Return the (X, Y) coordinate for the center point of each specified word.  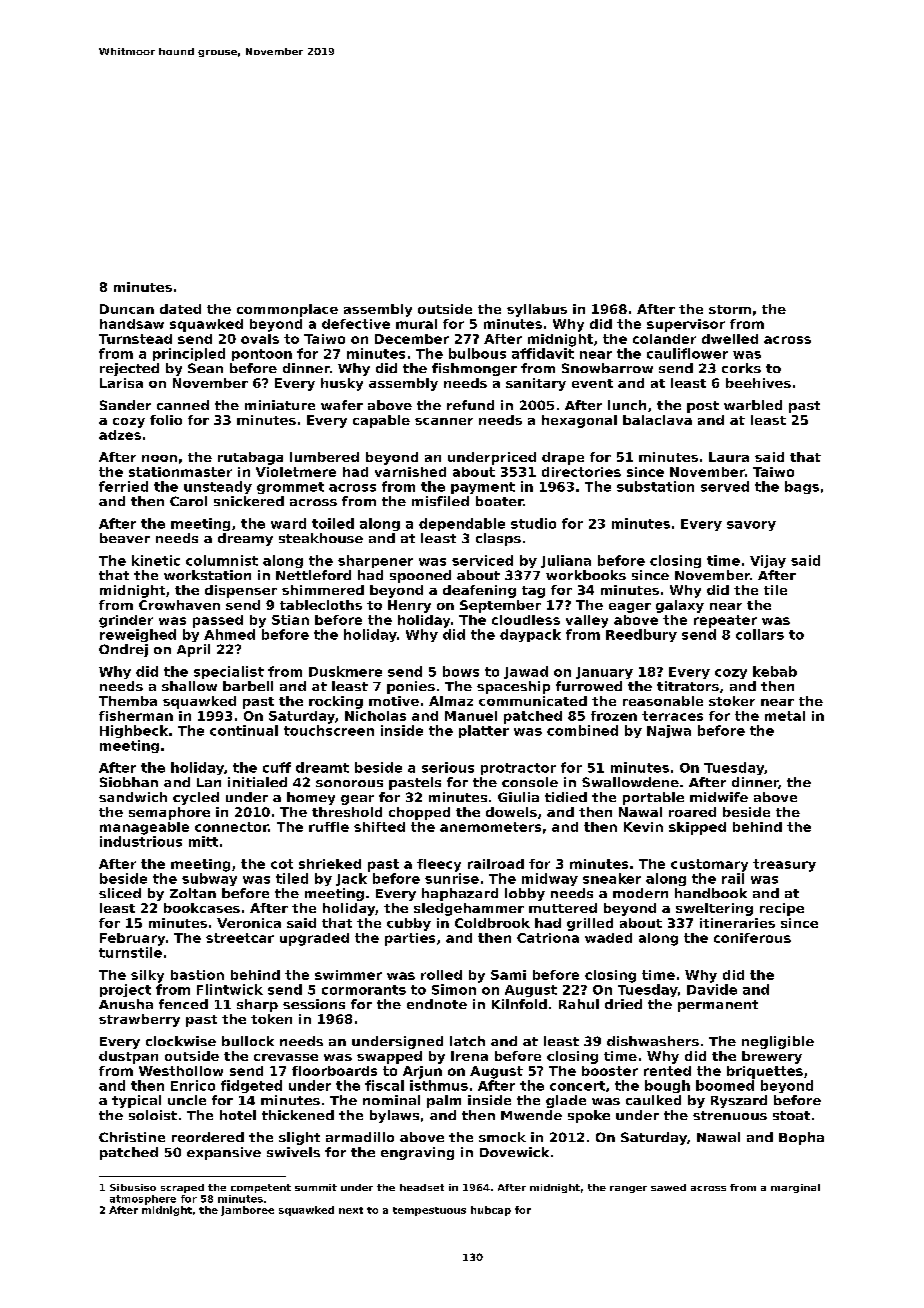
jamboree (247, 1211)
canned (183, 405)
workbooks (586, 575)
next (351, 1210)
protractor (518, 769)
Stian (290, 620)
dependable (462, 524)
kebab (775, 671)
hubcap (491, 1211)
